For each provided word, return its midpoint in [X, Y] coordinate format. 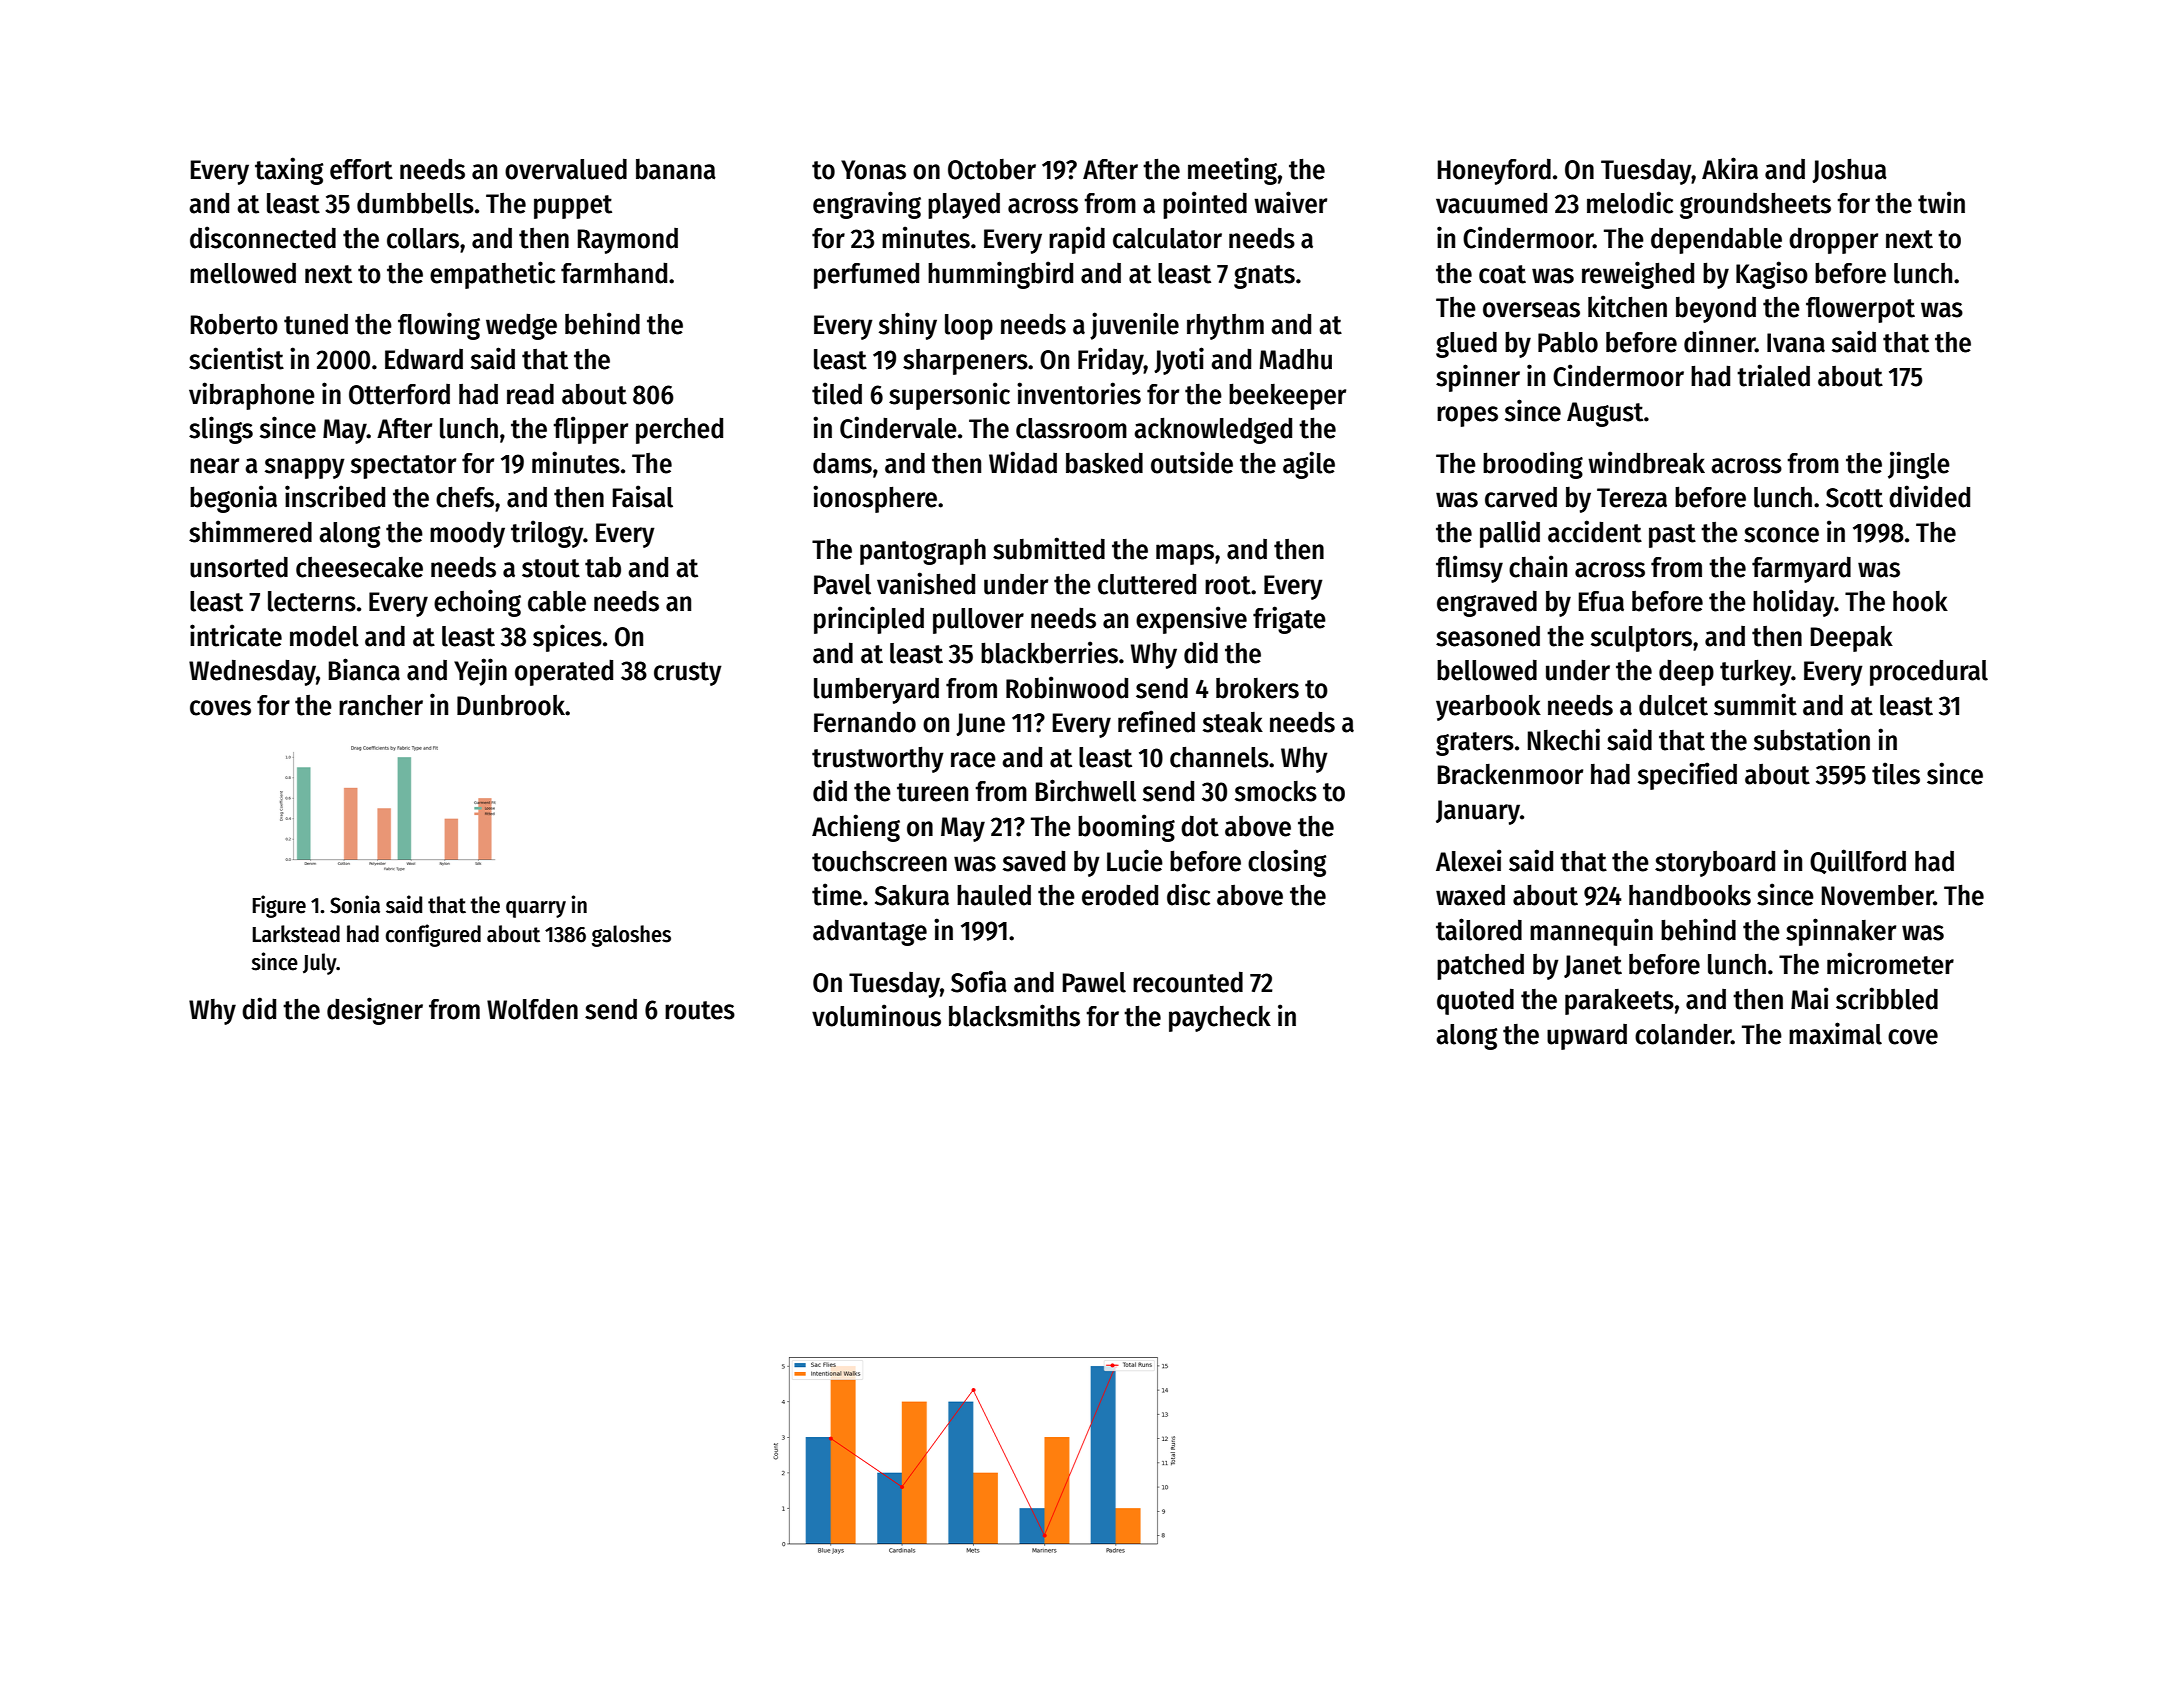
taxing [289, 171]
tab [603, 567]
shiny [908, 326]
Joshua [1849, 171]
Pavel [842, 584]
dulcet [1673, 705]
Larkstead [296, 934]
